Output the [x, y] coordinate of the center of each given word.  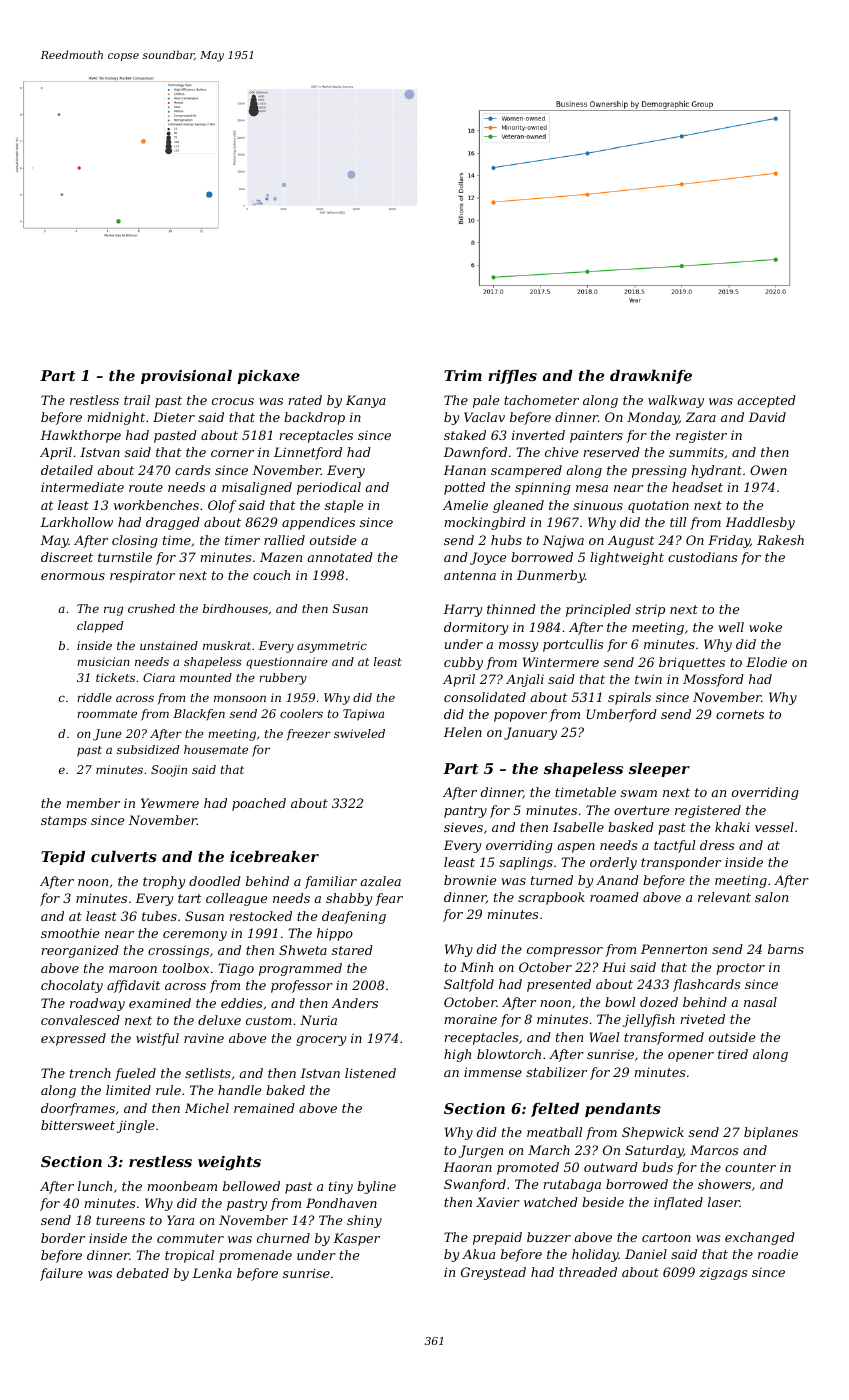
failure [61, 1274]
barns [786, 949]
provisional [186, 377]
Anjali [525, 680]
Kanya [366, 401]
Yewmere [170, 803]
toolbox [186, 968]
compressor [565, 952]
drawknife [651, 377]
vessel [774, 827]
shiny [364, 1221]
